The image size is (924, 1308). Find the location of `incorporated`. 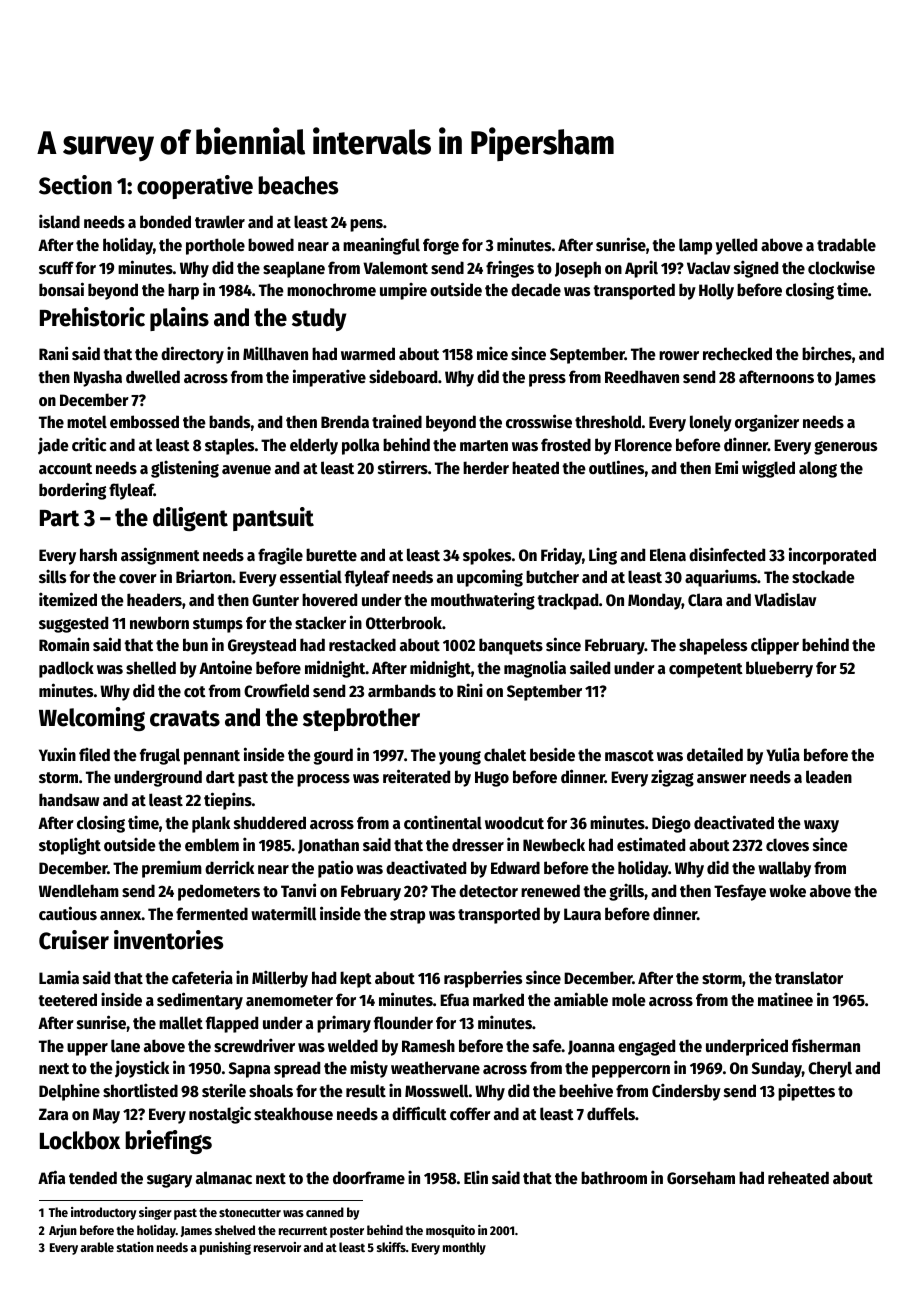

incorporated is located at coordinates (832, 556).
